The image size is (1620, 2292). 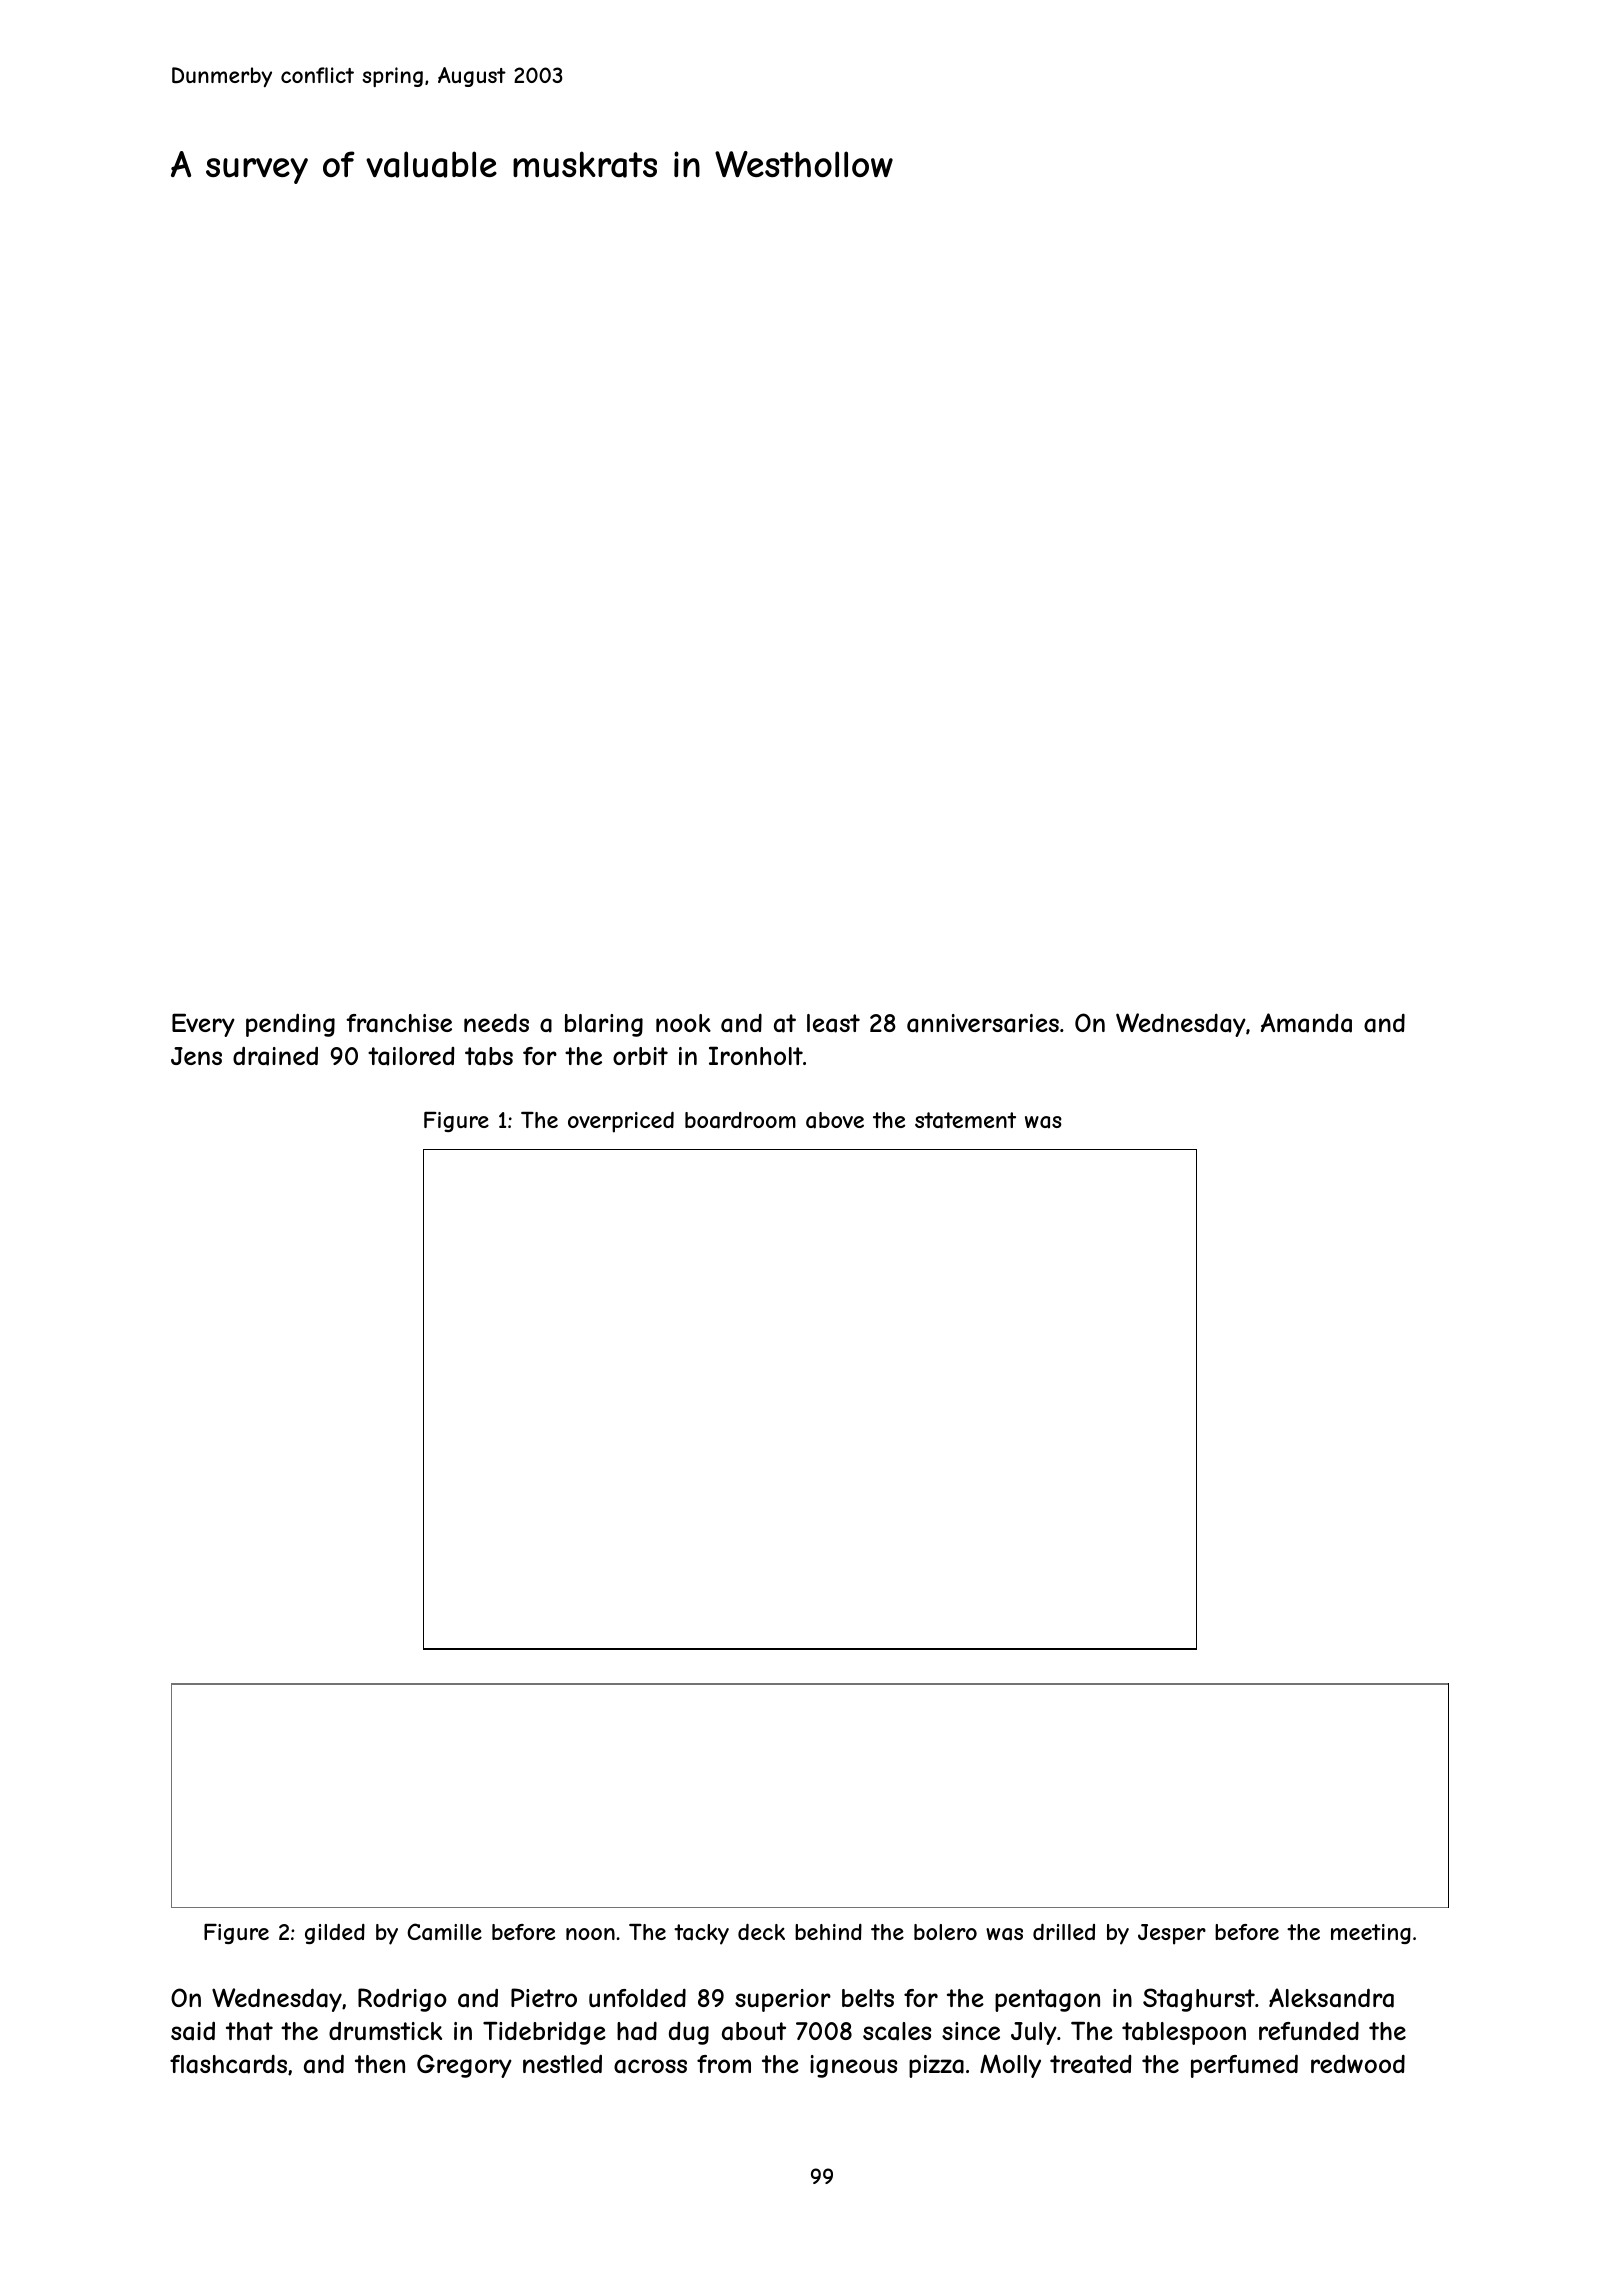 What do you see at coordinates (965, 1120) in the screenshot?
I see `statement` at bounding box center [965, 1120].
